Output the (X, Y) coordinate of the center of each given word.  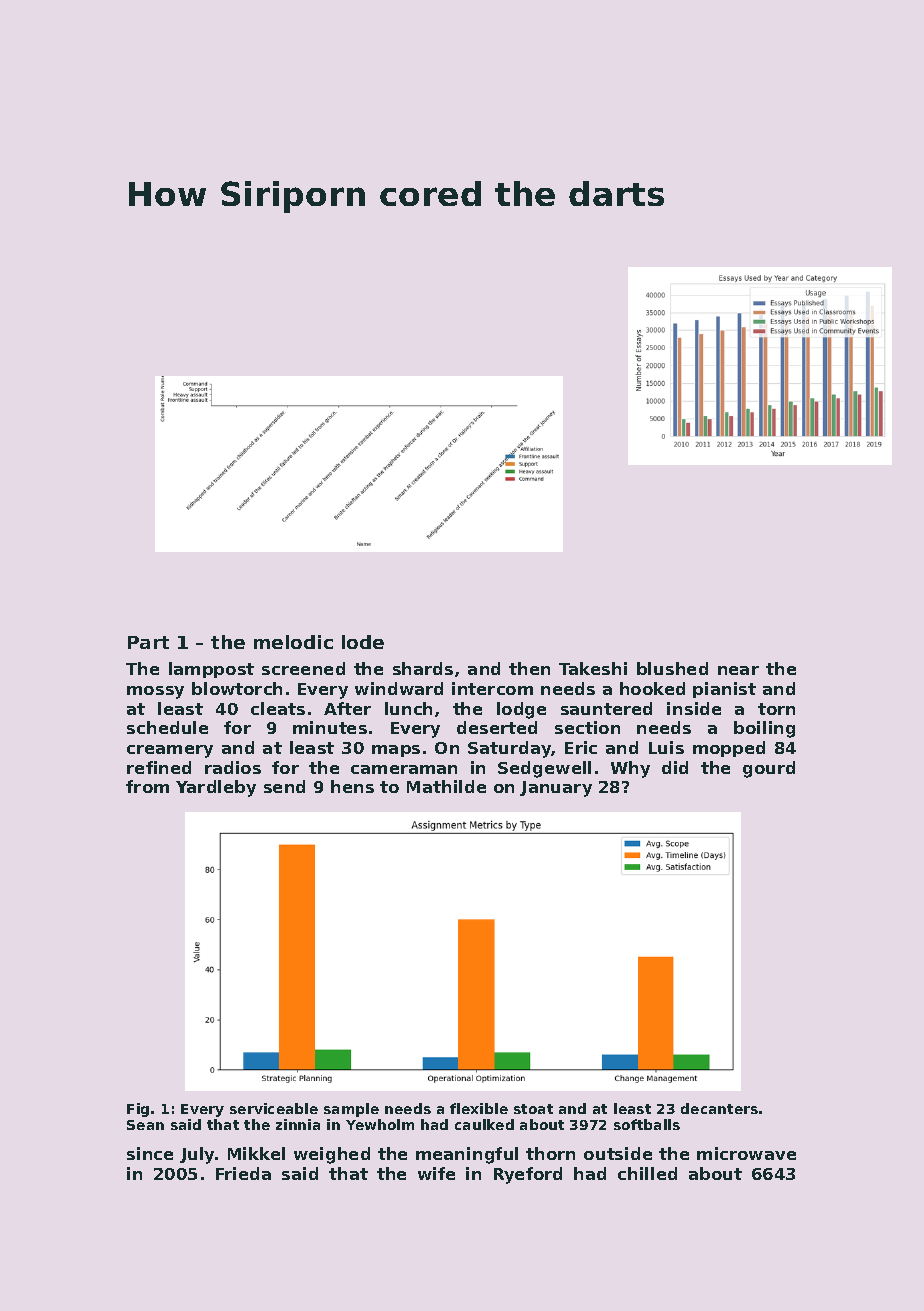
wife (436, 1173)
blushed (672, 668)
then (529, 668)
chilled (647, 1173)
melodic (293, 642)
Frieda (243, 1173)
